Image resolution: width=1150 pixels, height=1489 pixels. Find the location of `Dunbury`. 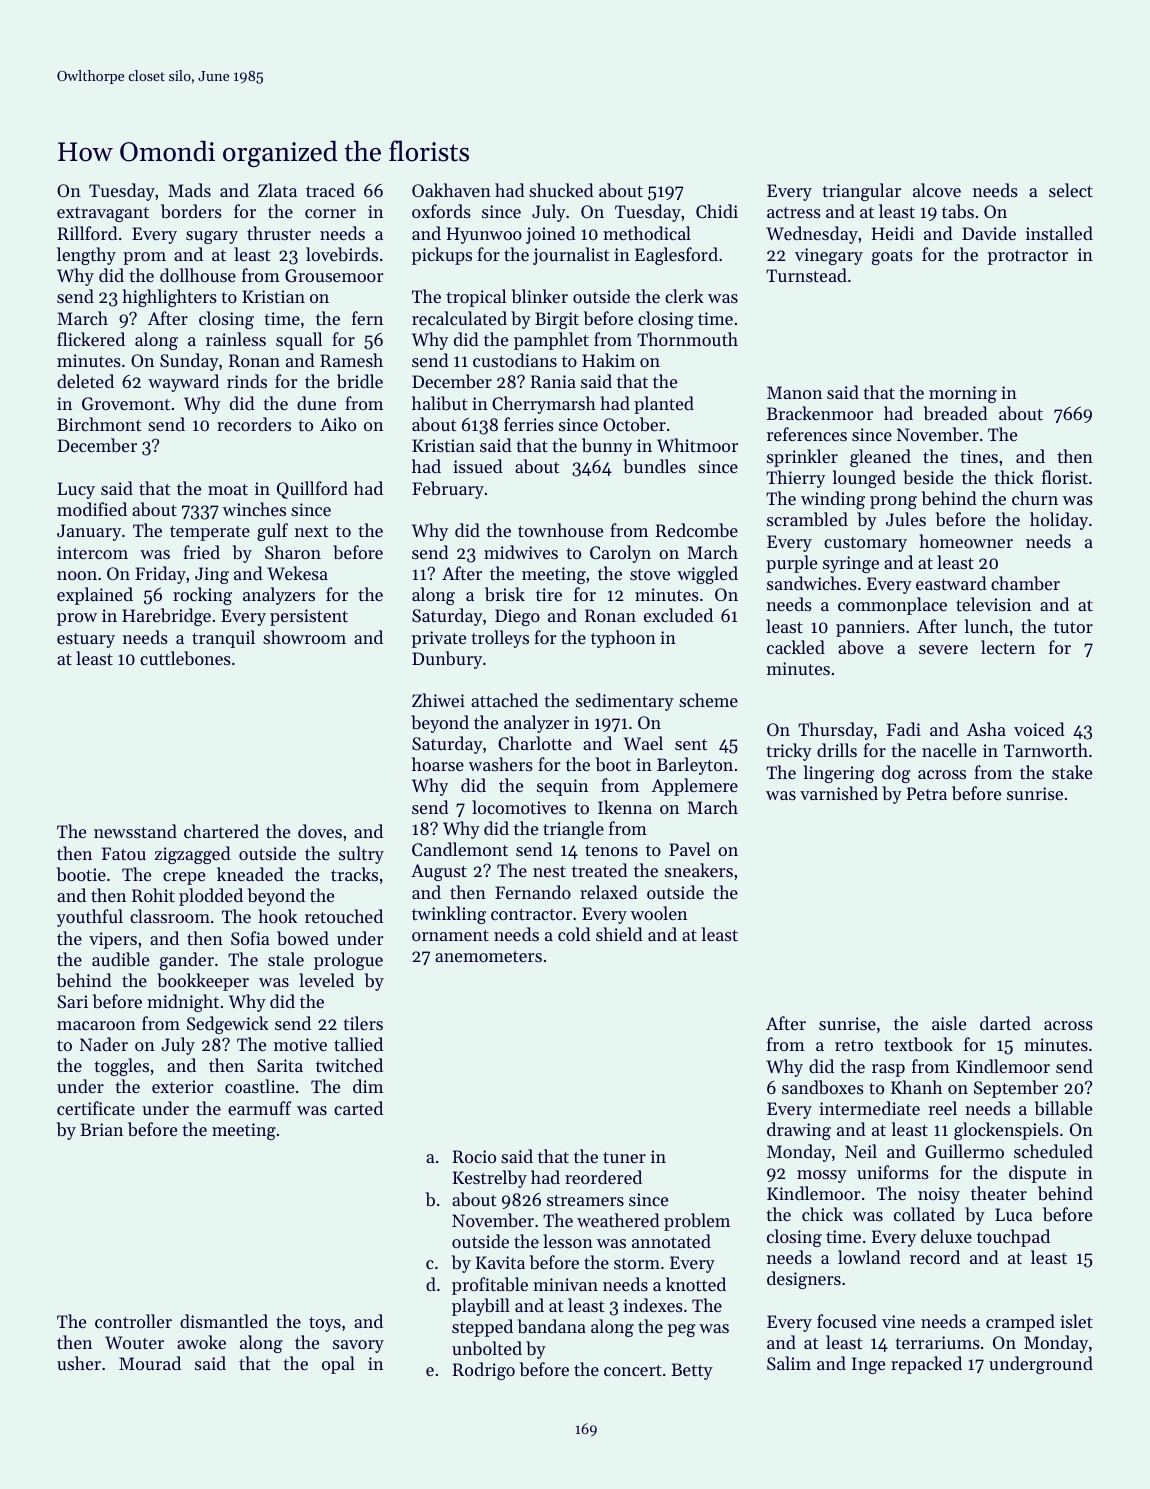

Dunbury is located at coordinates (447, 660).
